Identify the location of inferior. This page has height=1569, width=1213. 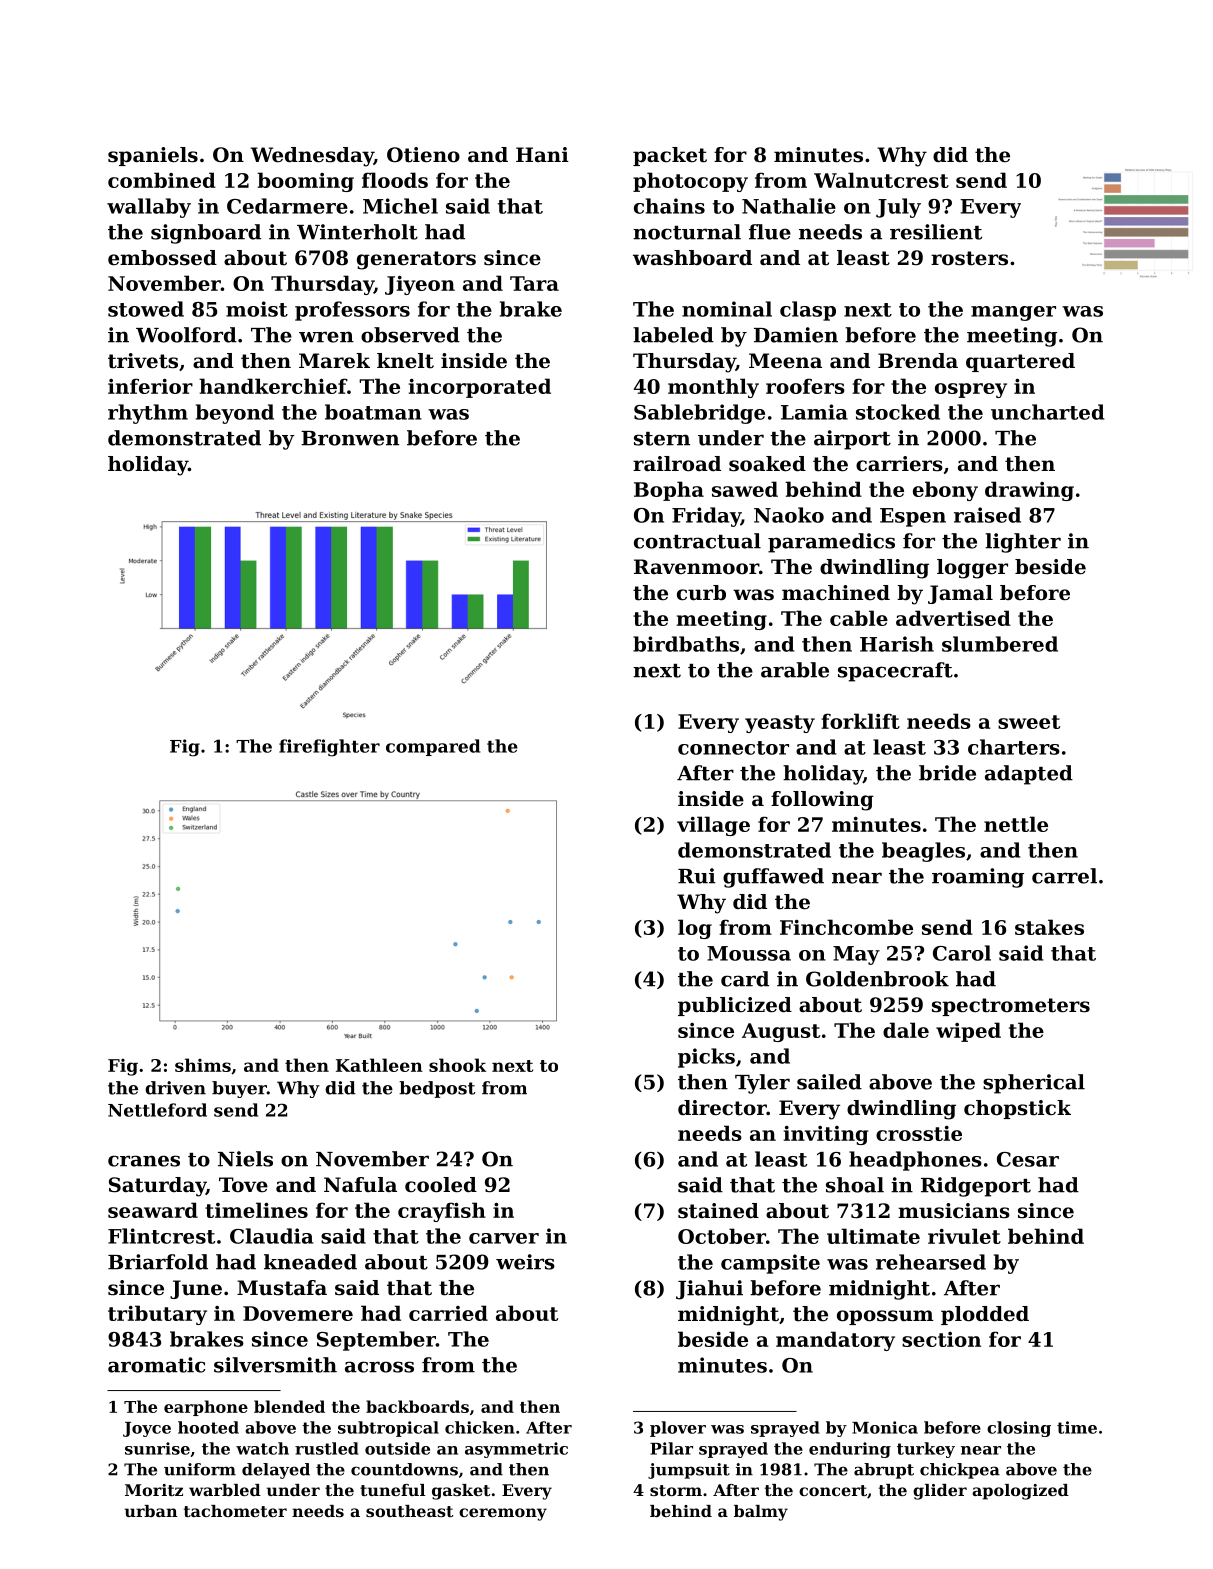
(150, 386).
